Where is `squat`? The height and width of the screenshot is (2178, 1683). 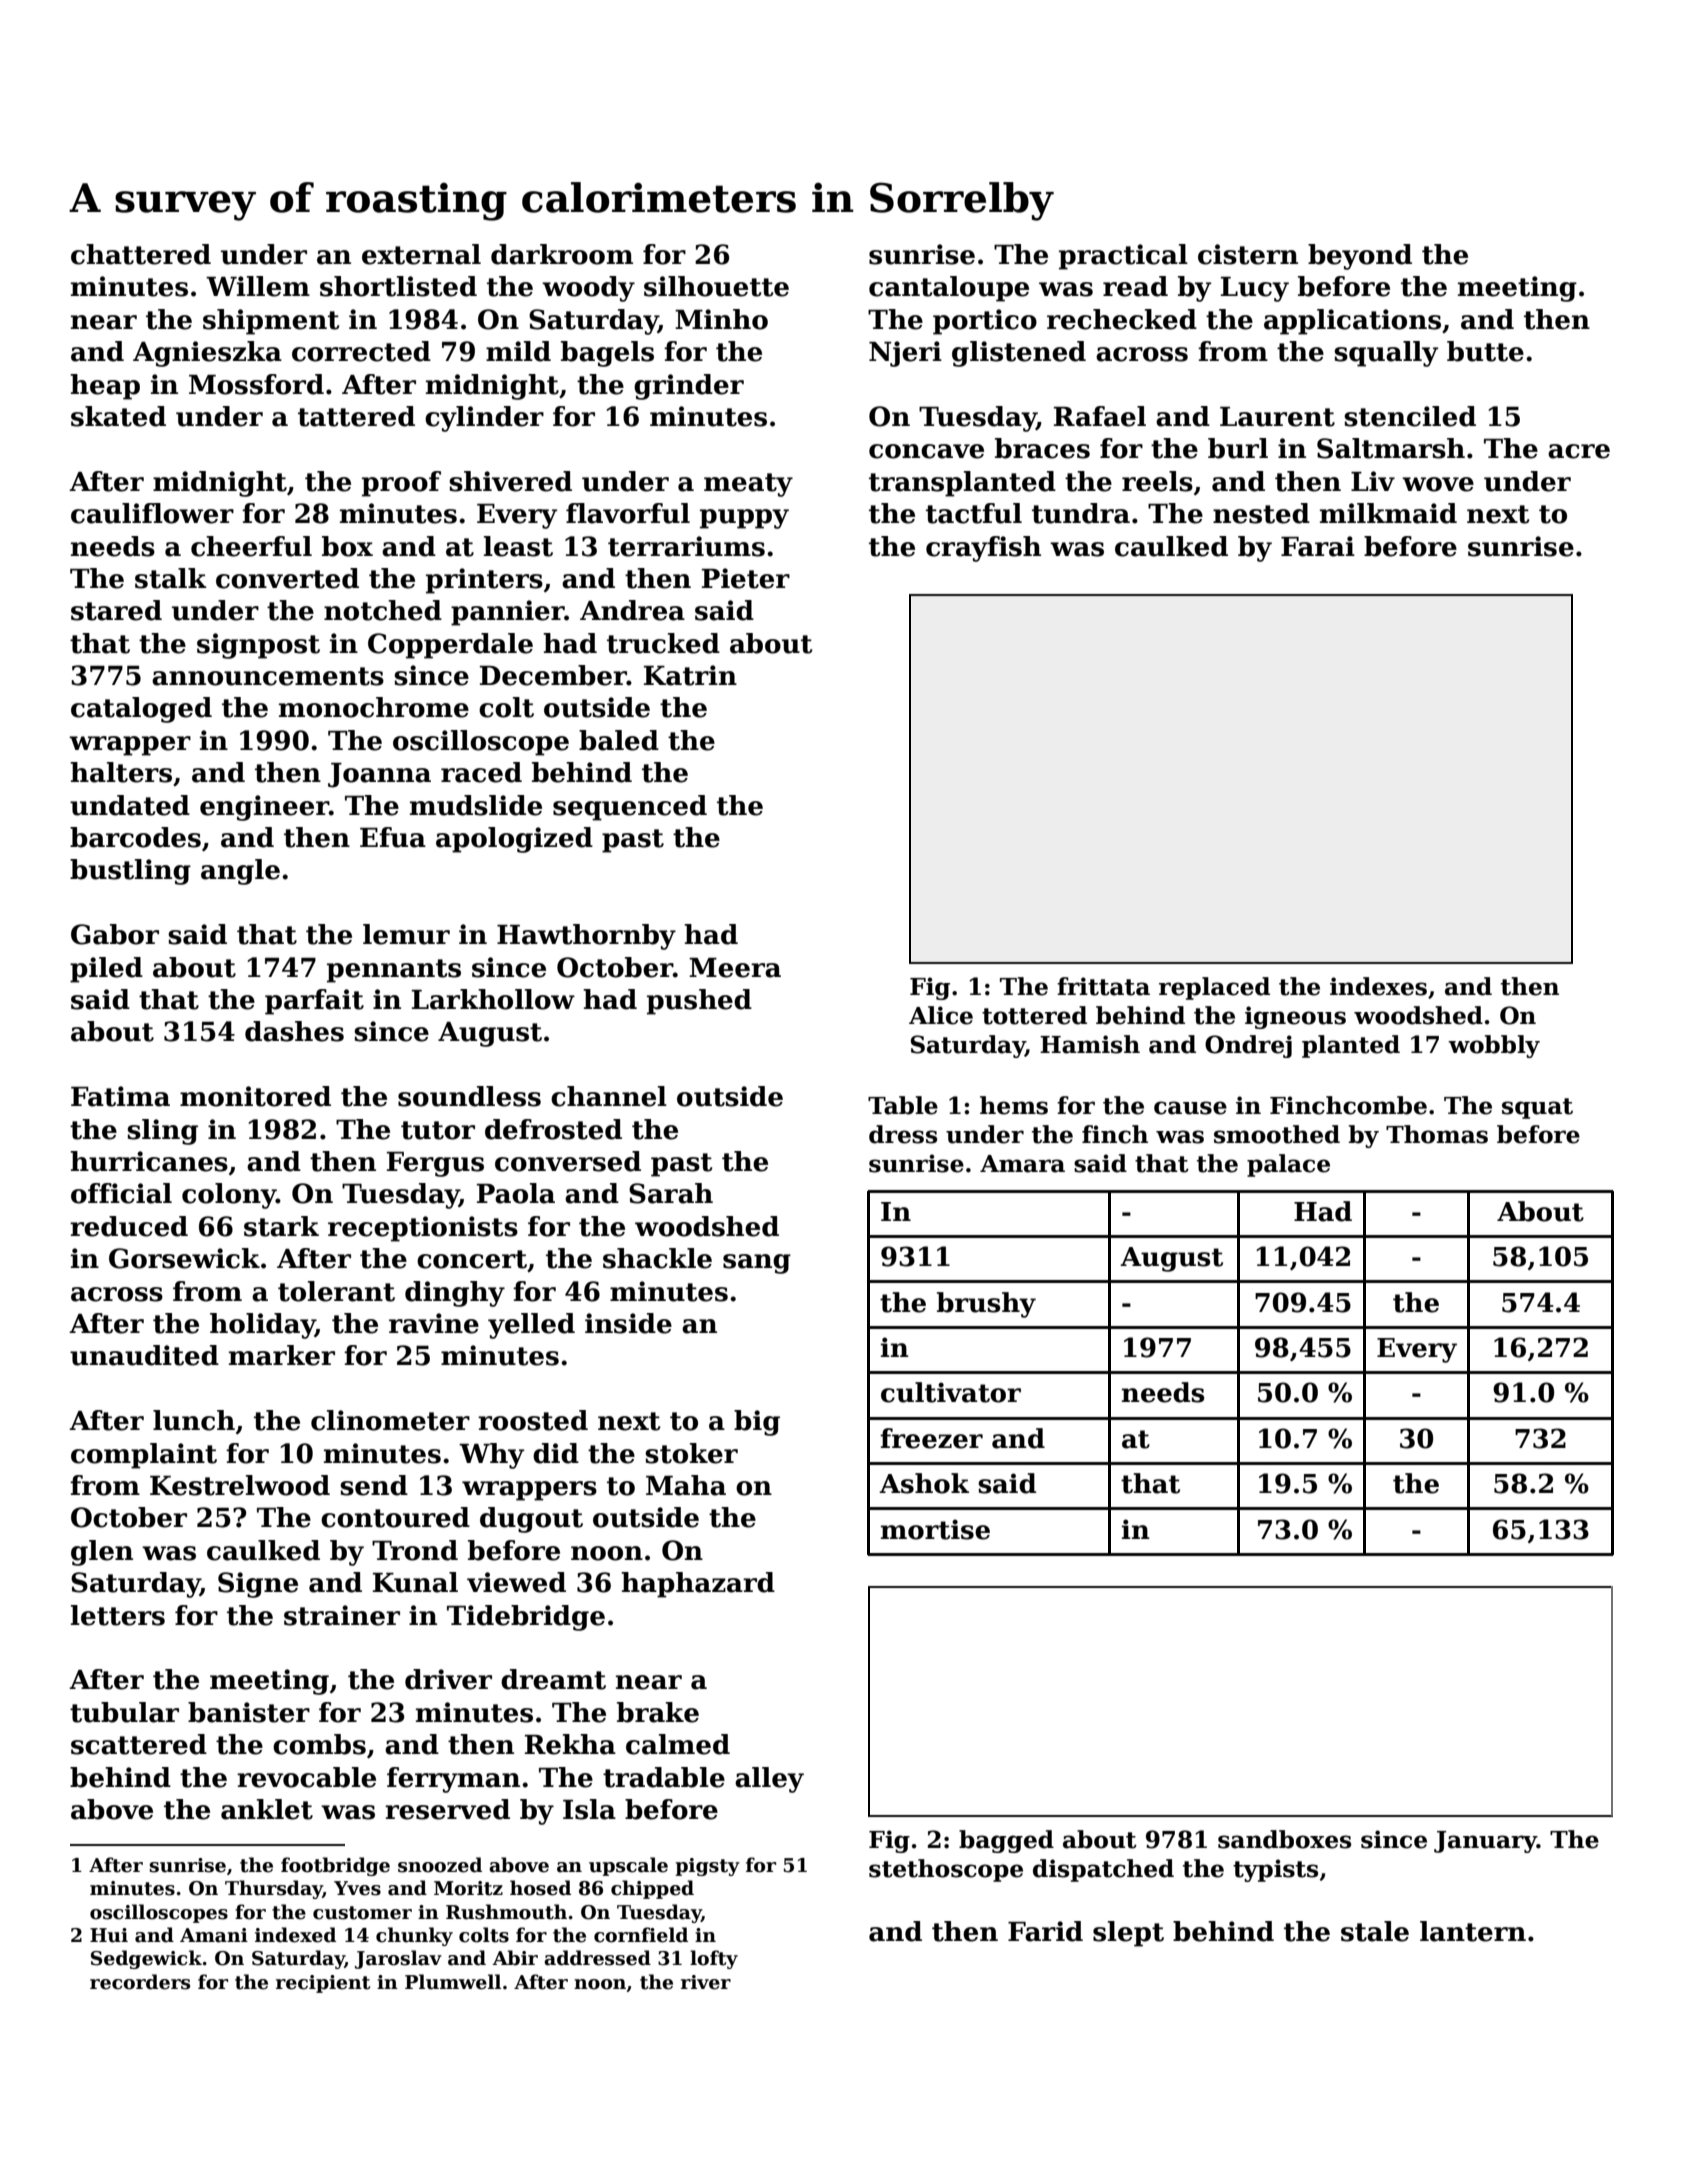
squat is located at coordinates (1537, 1108).
